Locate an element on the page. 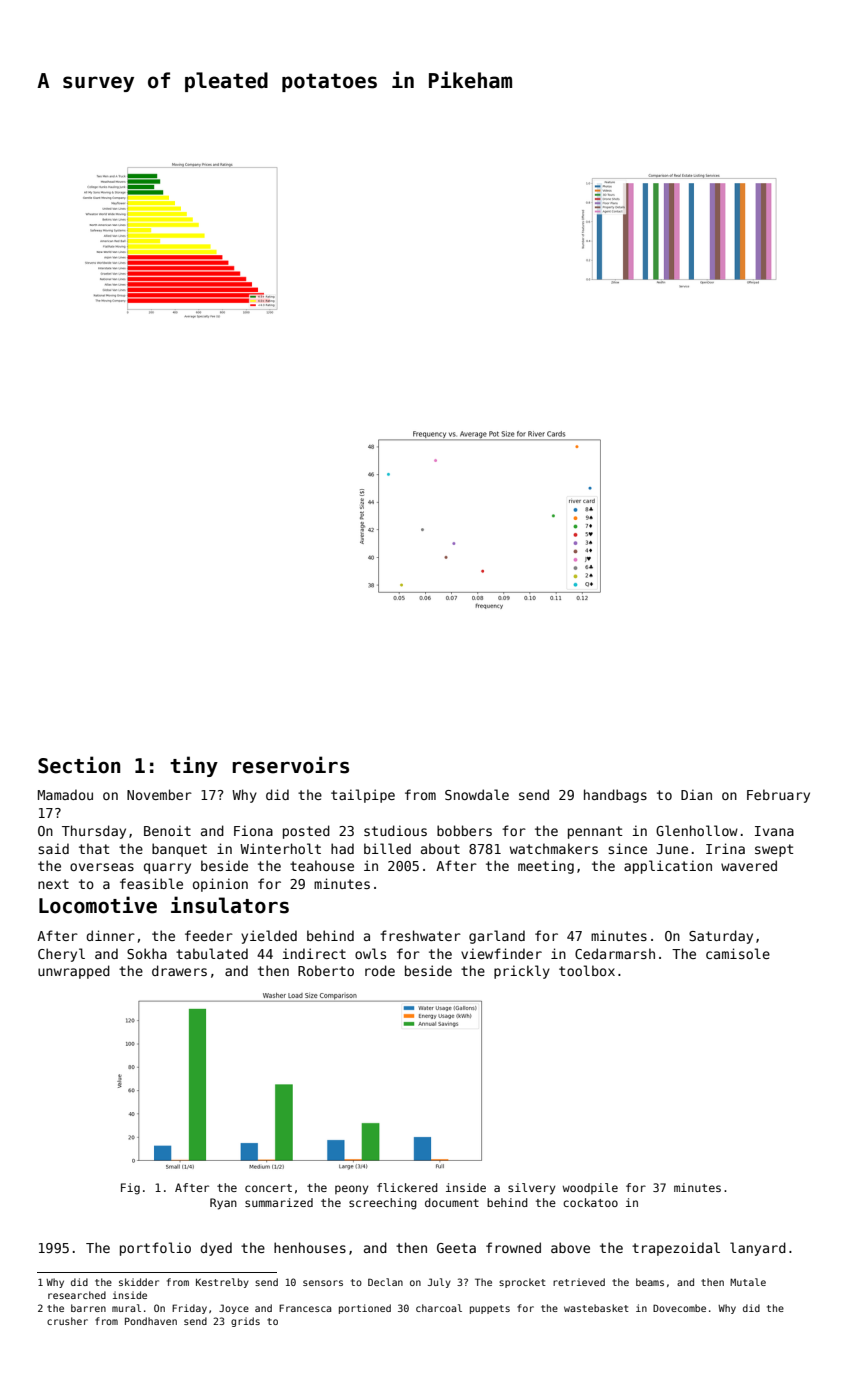 The height and width of the page is (1400, 849). tiny is located at coordinates (194, 766).
